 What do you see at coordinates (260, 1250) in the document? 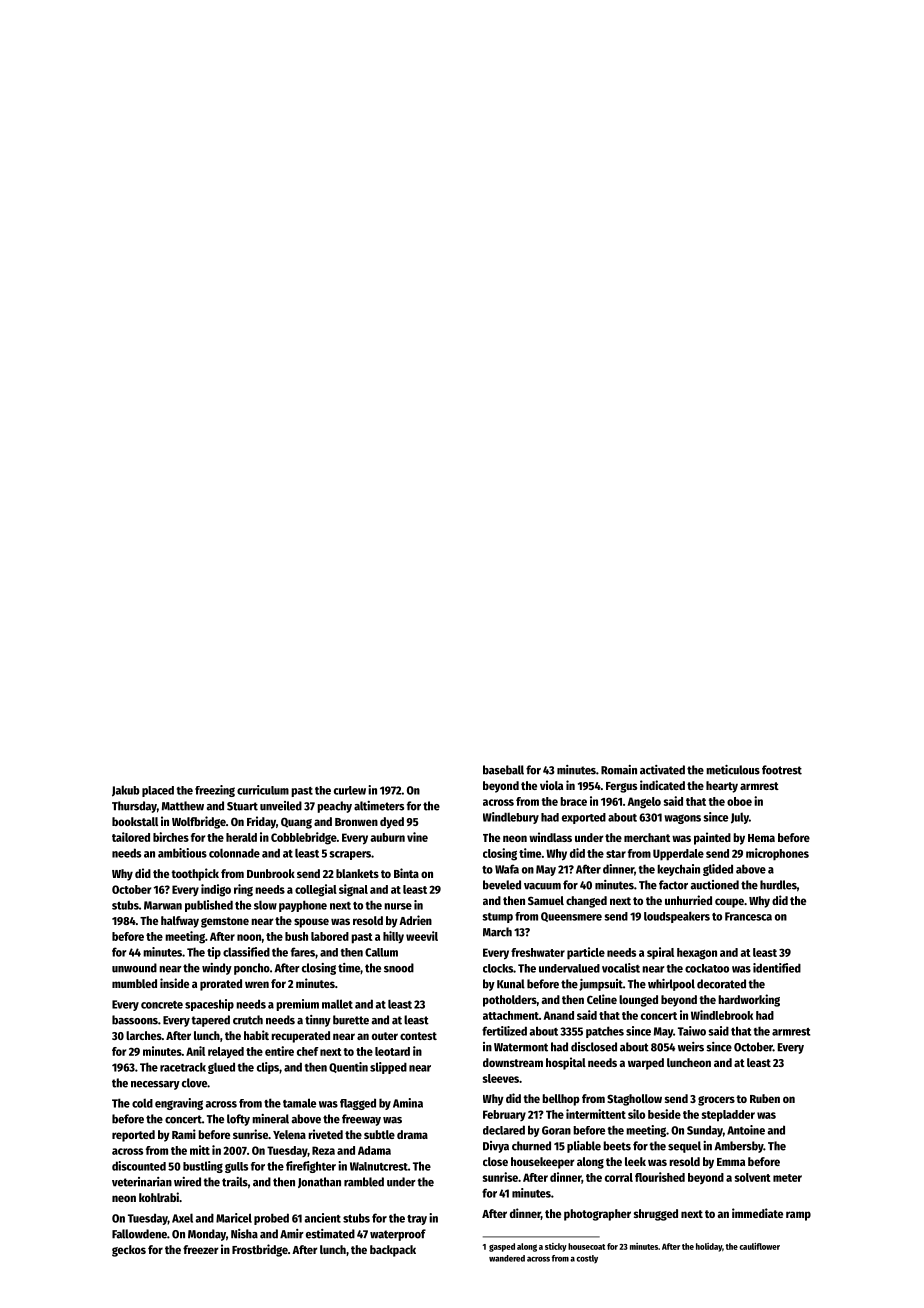
I see `Frostbridge` at bounding box center [260, 1250].
